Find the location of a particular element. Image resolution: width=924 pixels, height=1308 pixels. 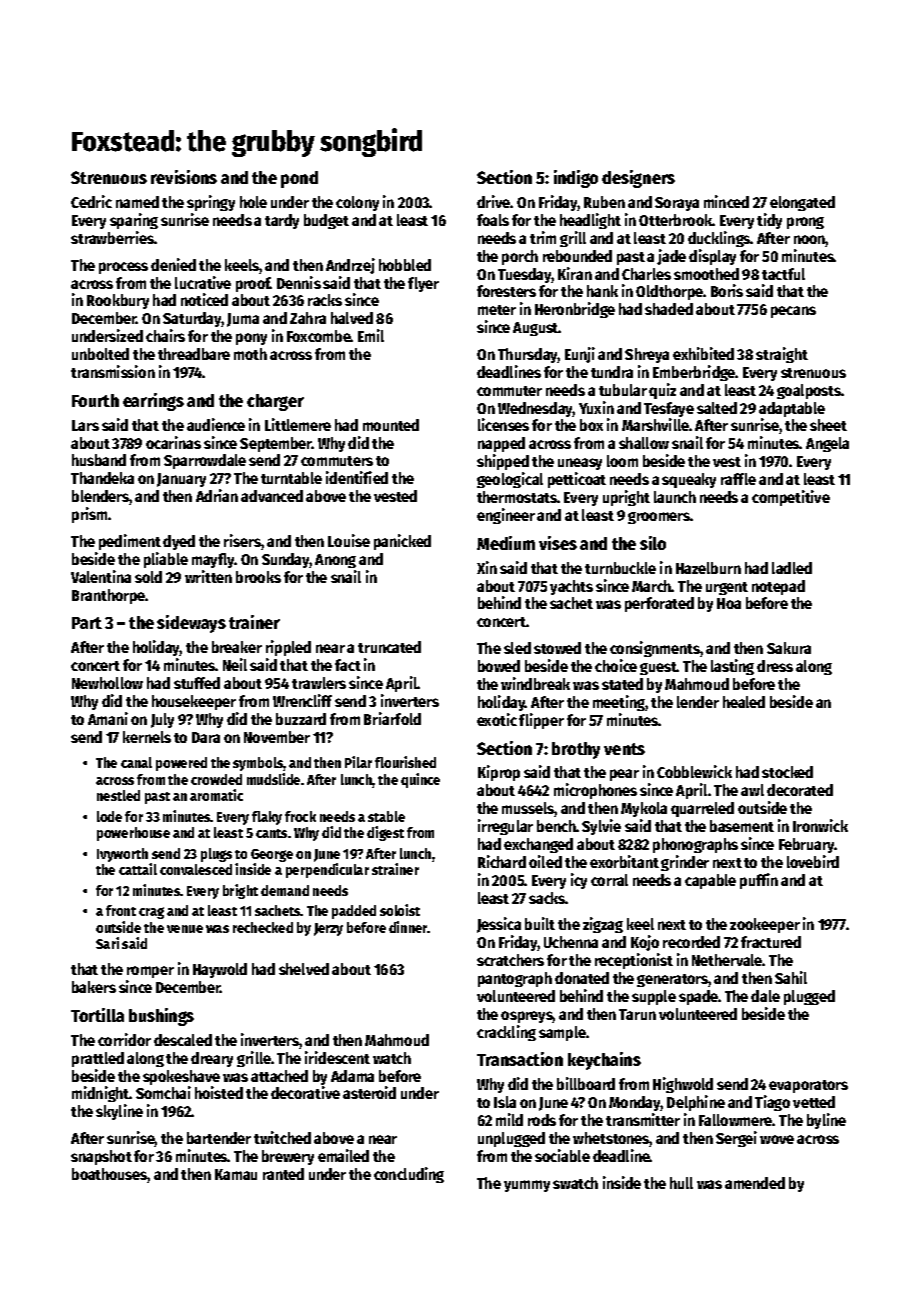

amended is located at coordinates (755, 1183).
